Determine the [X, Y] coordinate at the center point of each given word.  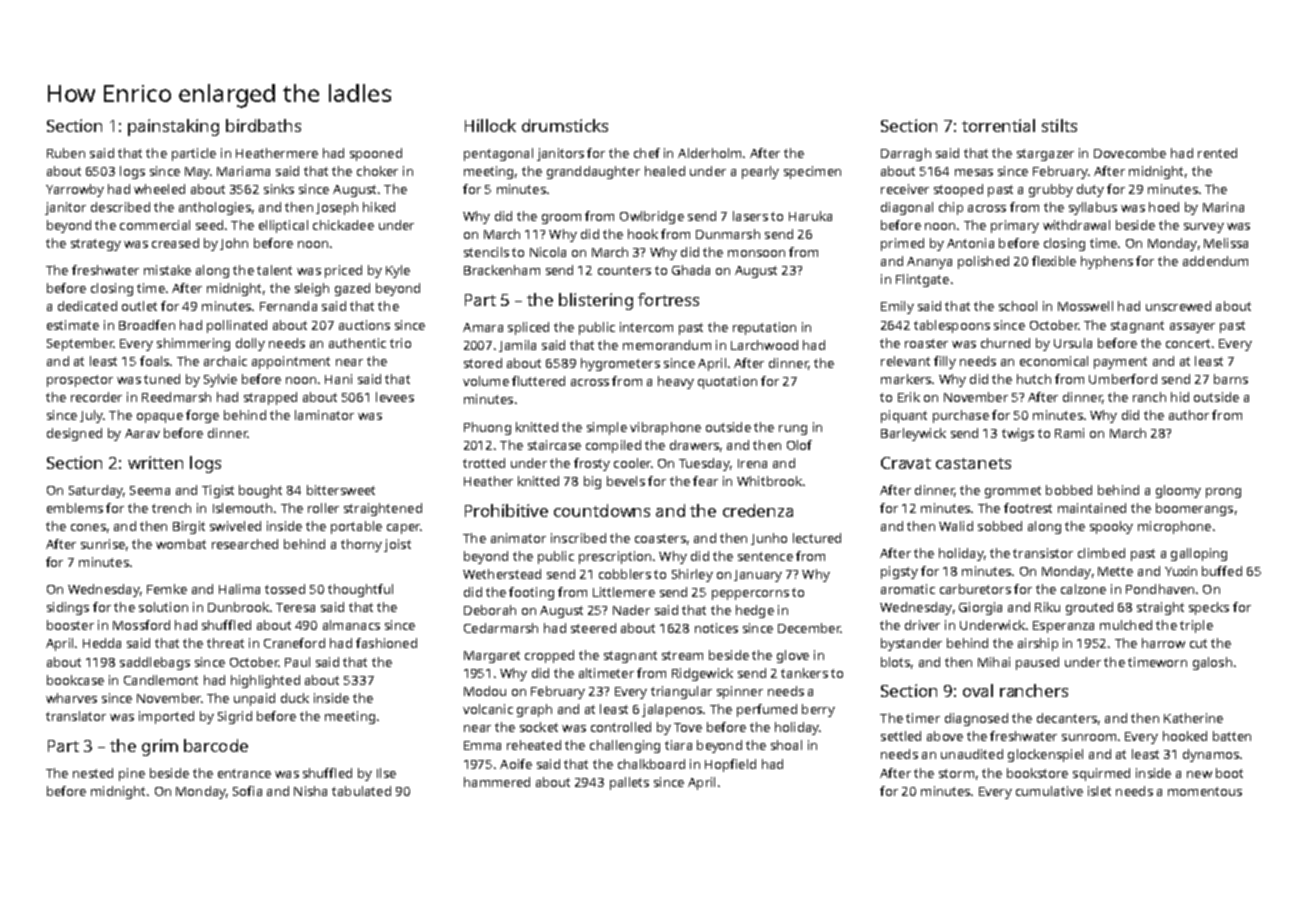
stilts [1059, 125]
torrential [998, 125]
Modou [485, 691]
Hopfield [730, 765]
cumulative [1049, 791]
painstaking [173, 127]
